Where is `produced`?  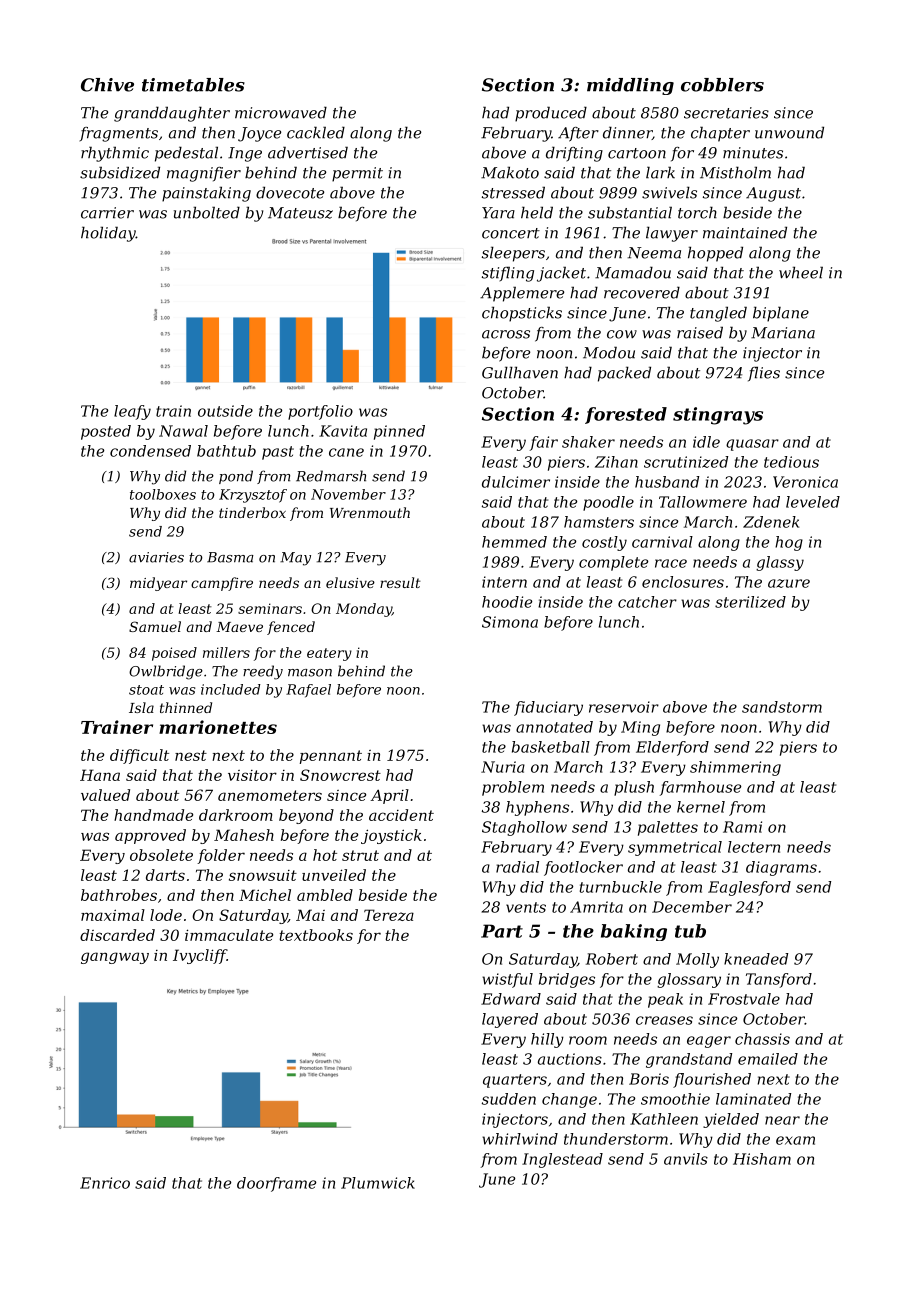 produced is located at coordinates (551, 114).
